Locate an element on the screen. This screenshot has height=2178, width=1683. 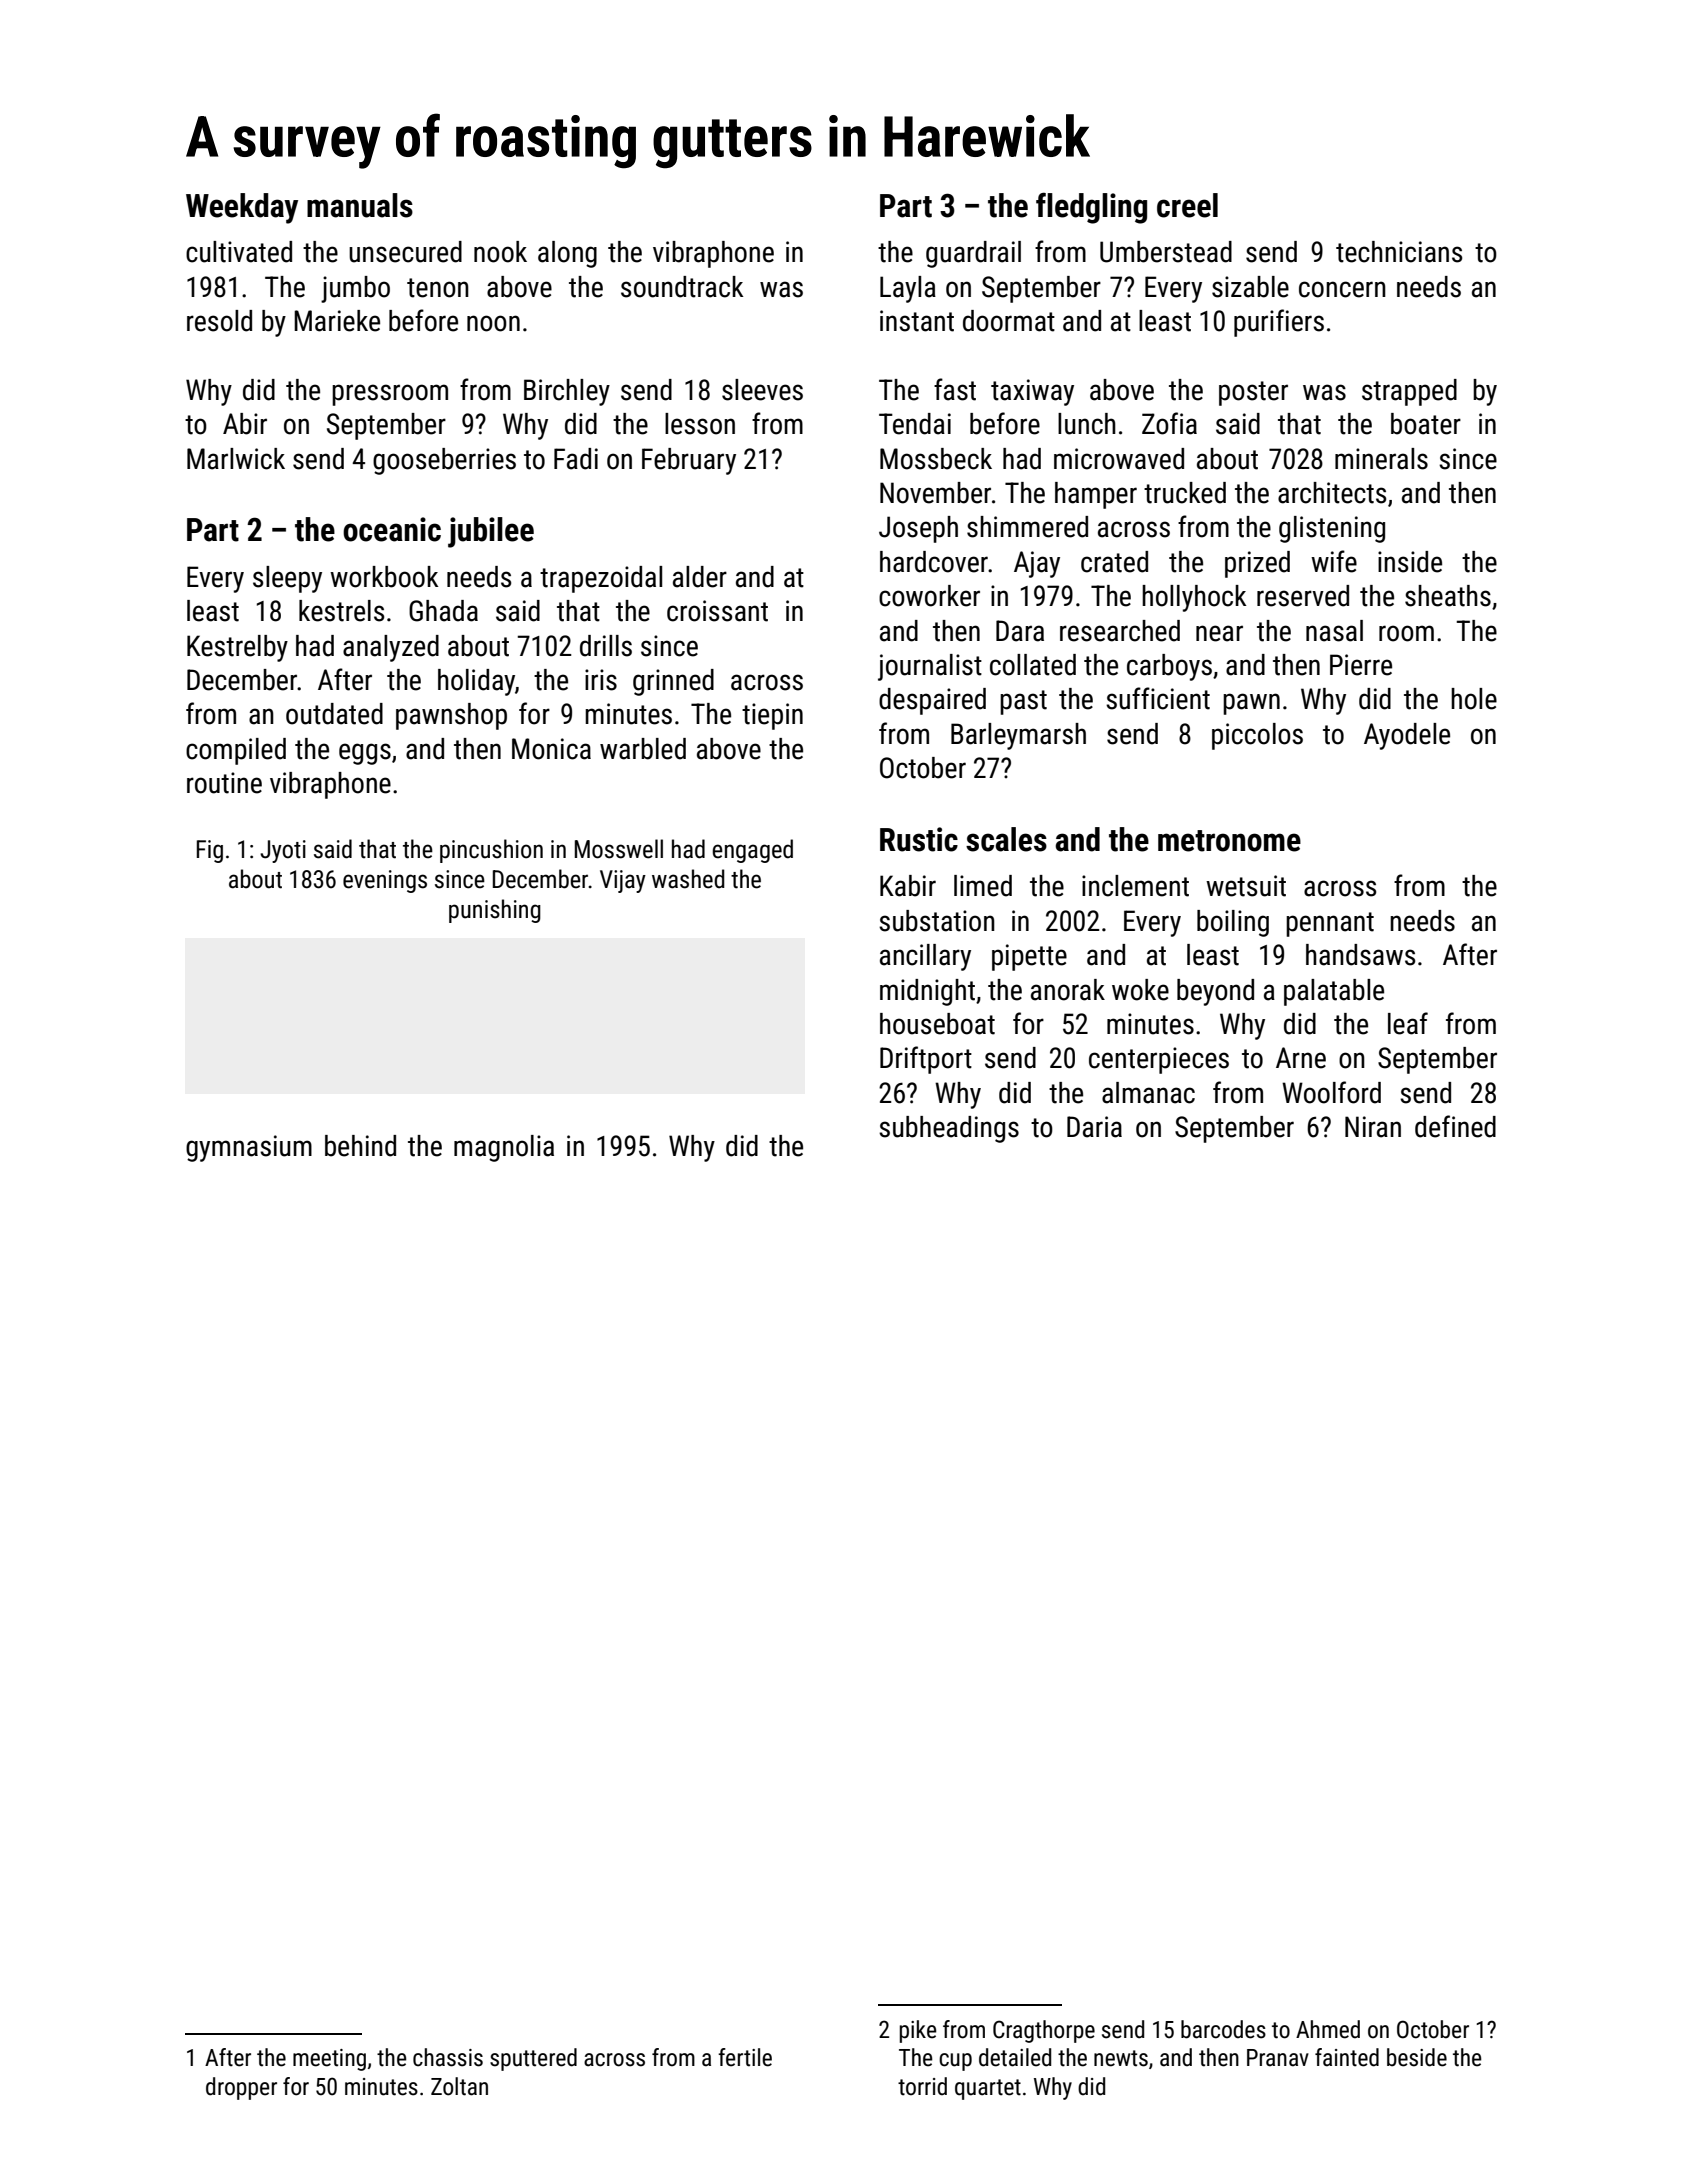
Niran is located at coordinates (1373, 1127).
